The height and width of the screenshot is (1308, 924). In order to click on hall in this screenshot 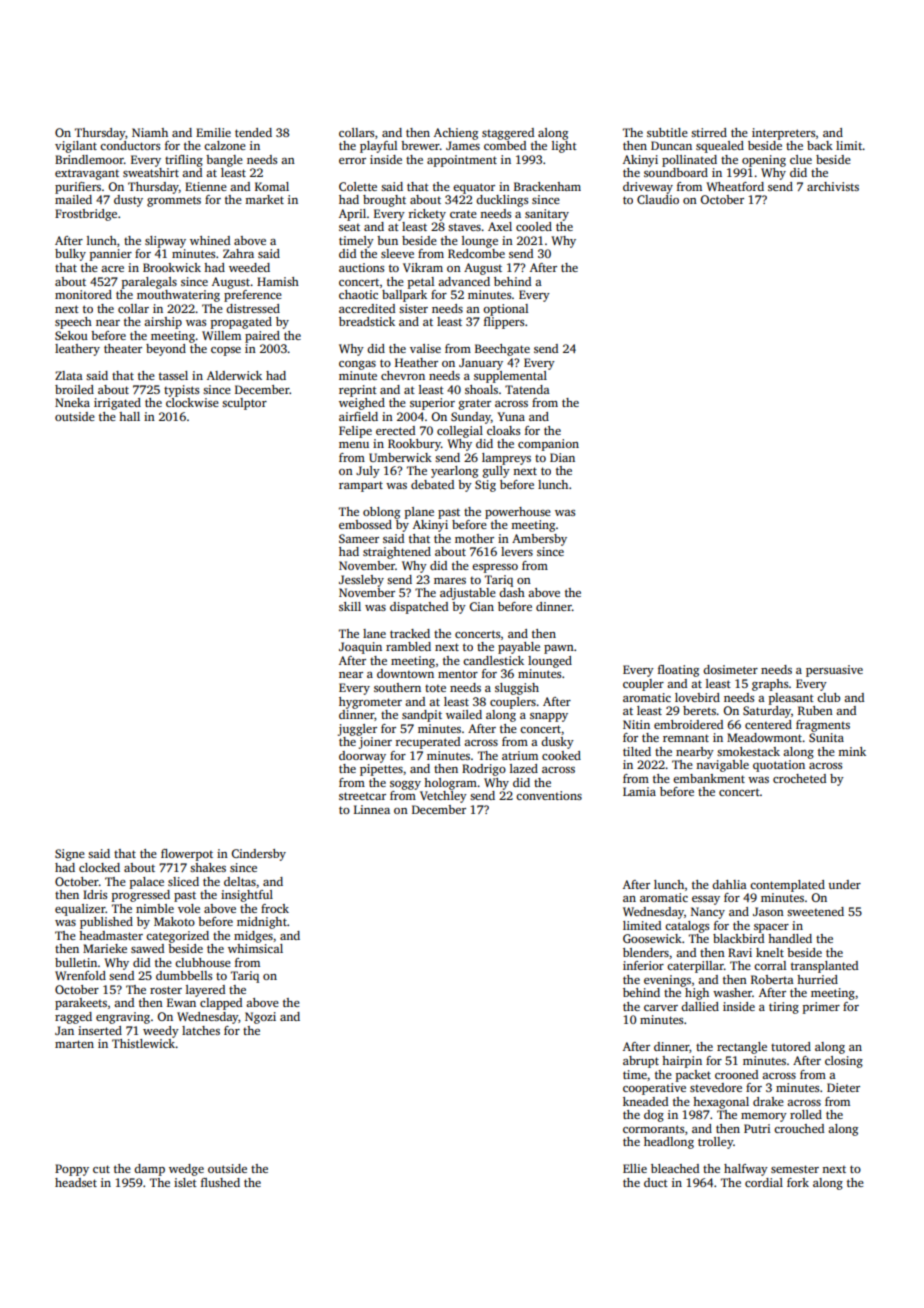, I will do `click(129, 416)`.
